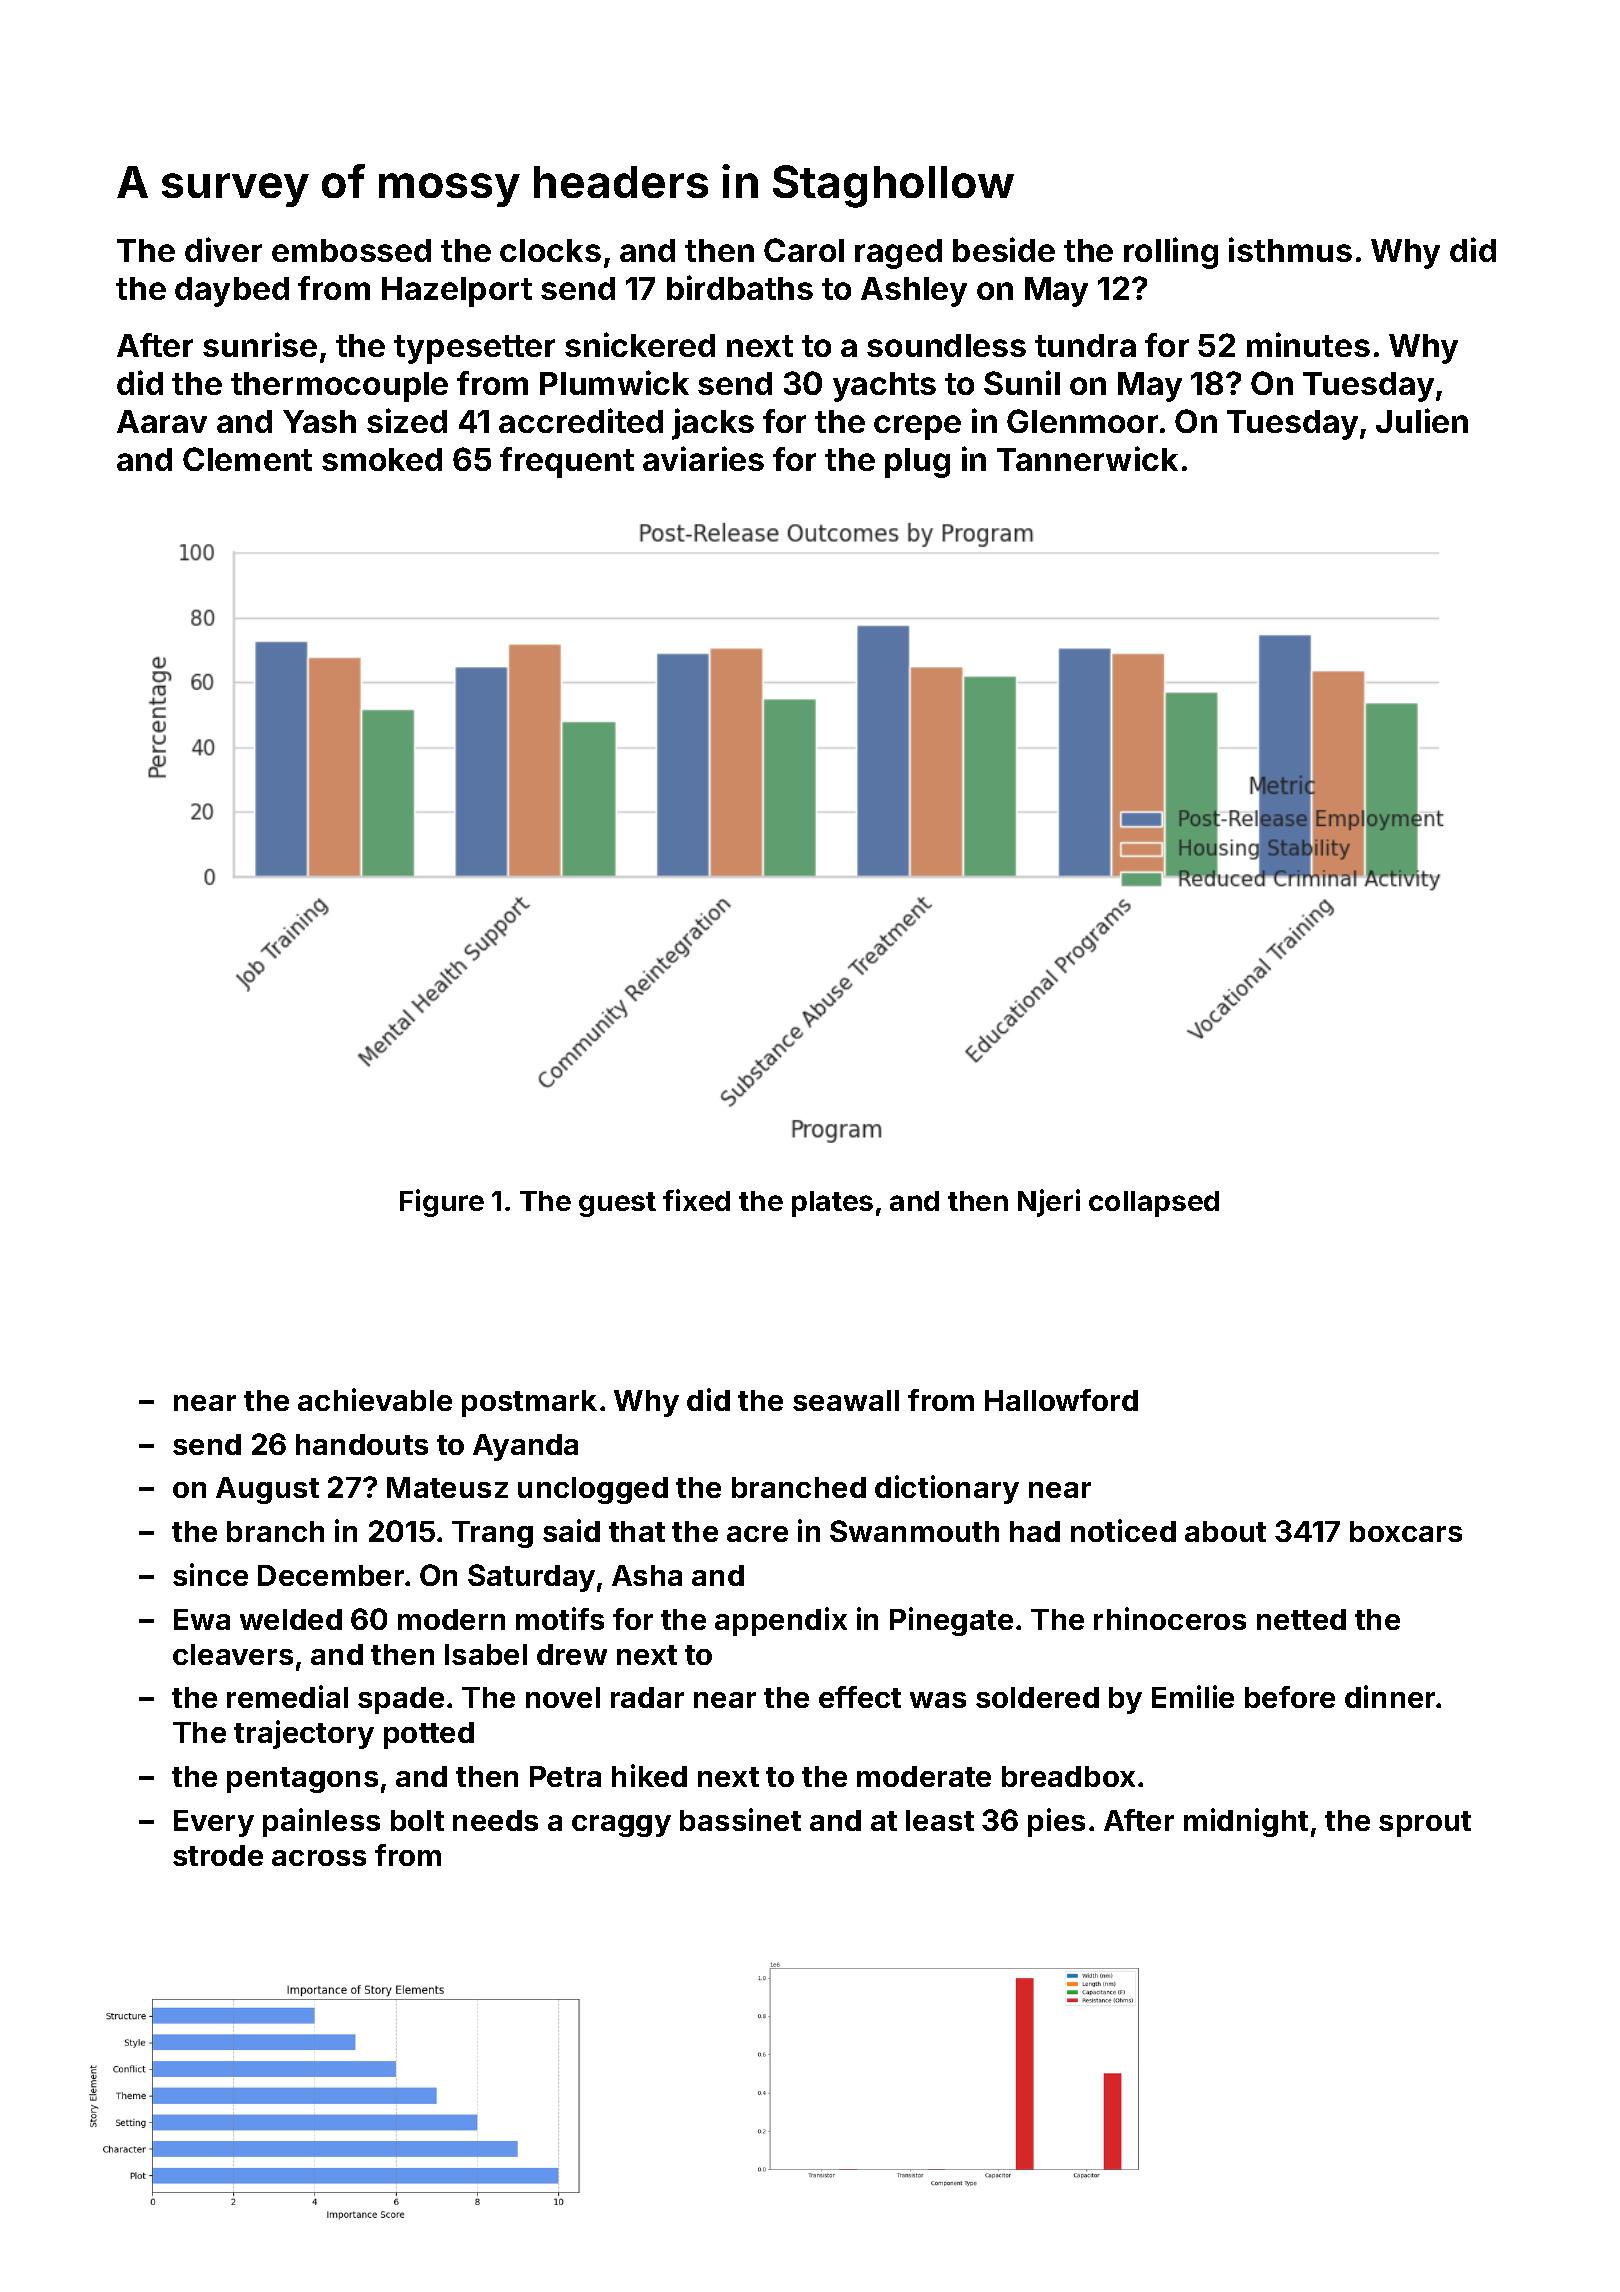 This screenshot has height=2292, width=1620. Describe the element at coordinates (617, 1204) in the screenshot. I see `guest` at that location.
